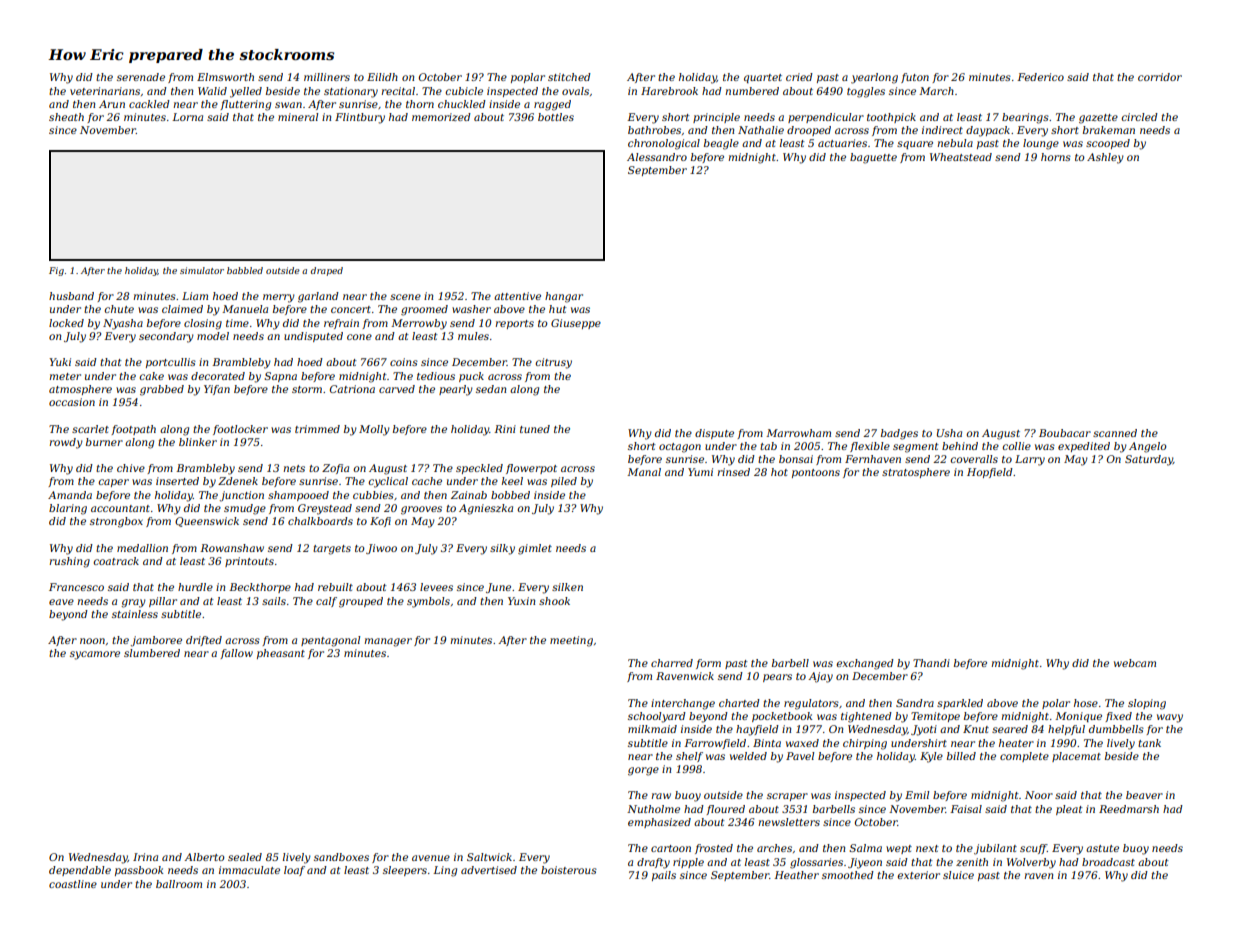  Describe the element at coordinates (915, 78) in the document. I see `futon` at that location.
